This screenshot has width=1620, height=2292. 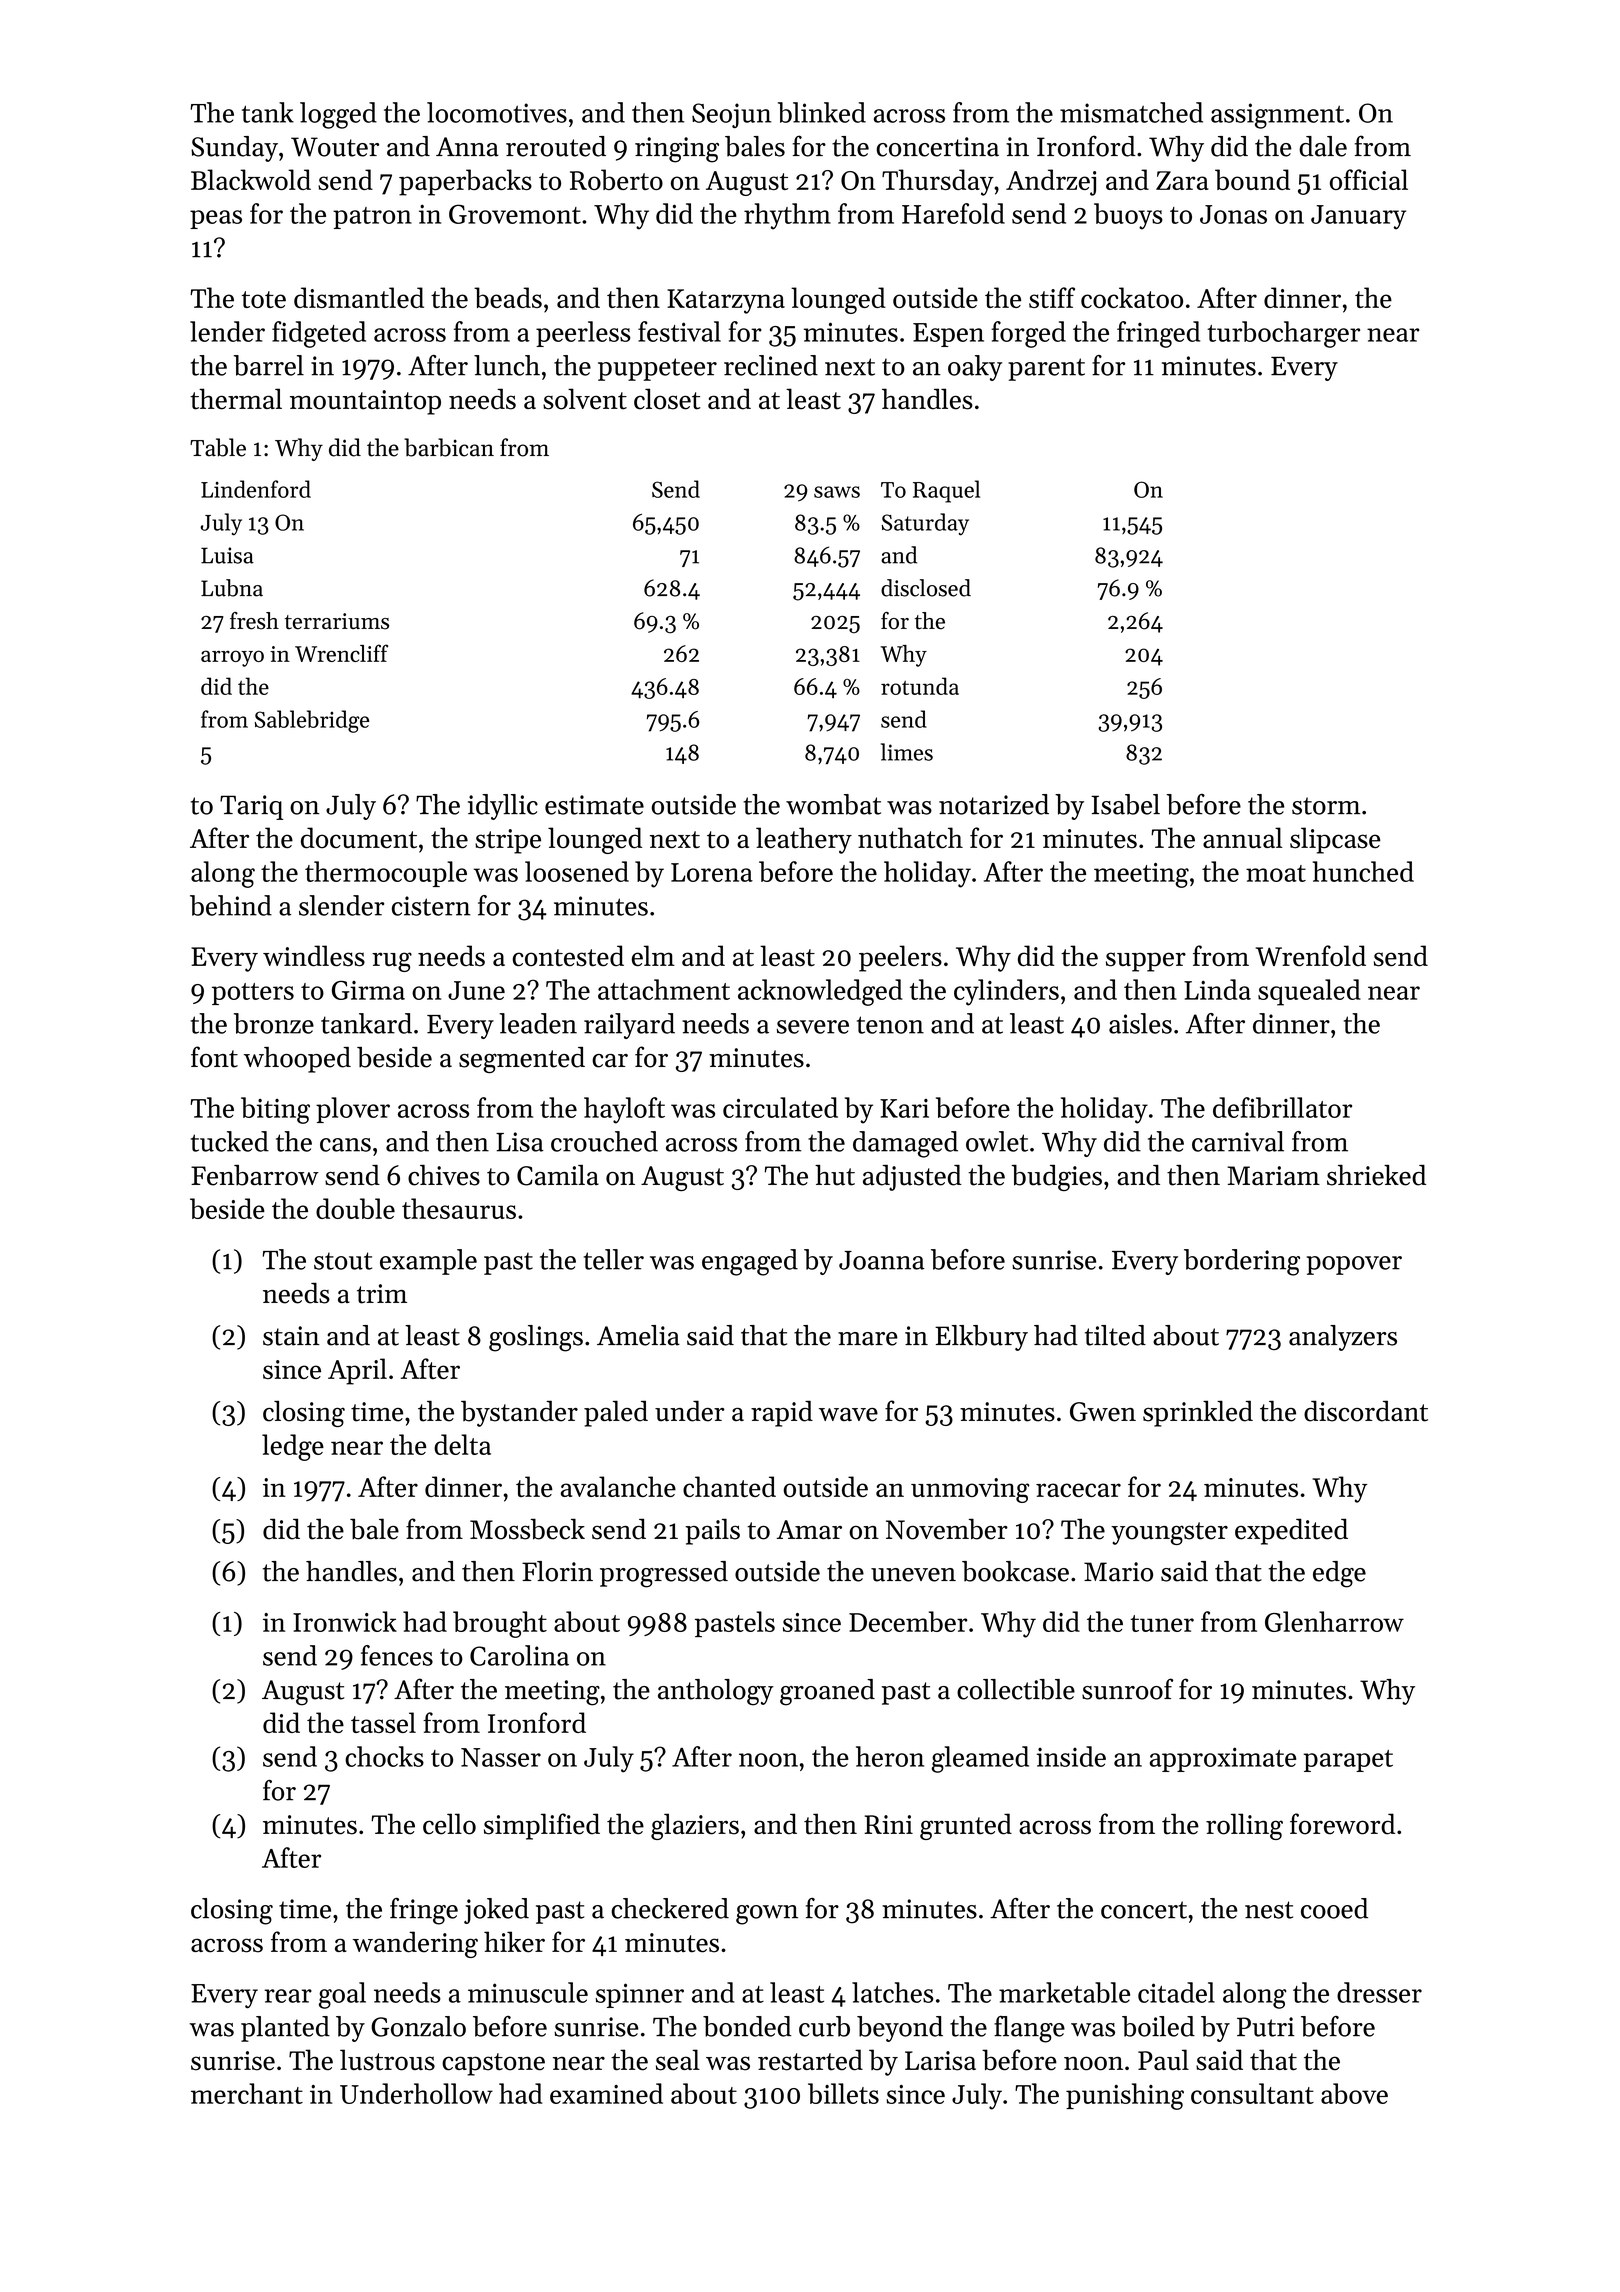 What do you see at coordinates (837, 492) in the screenshot?
I see `saws` at bounding box center [837, 492].
